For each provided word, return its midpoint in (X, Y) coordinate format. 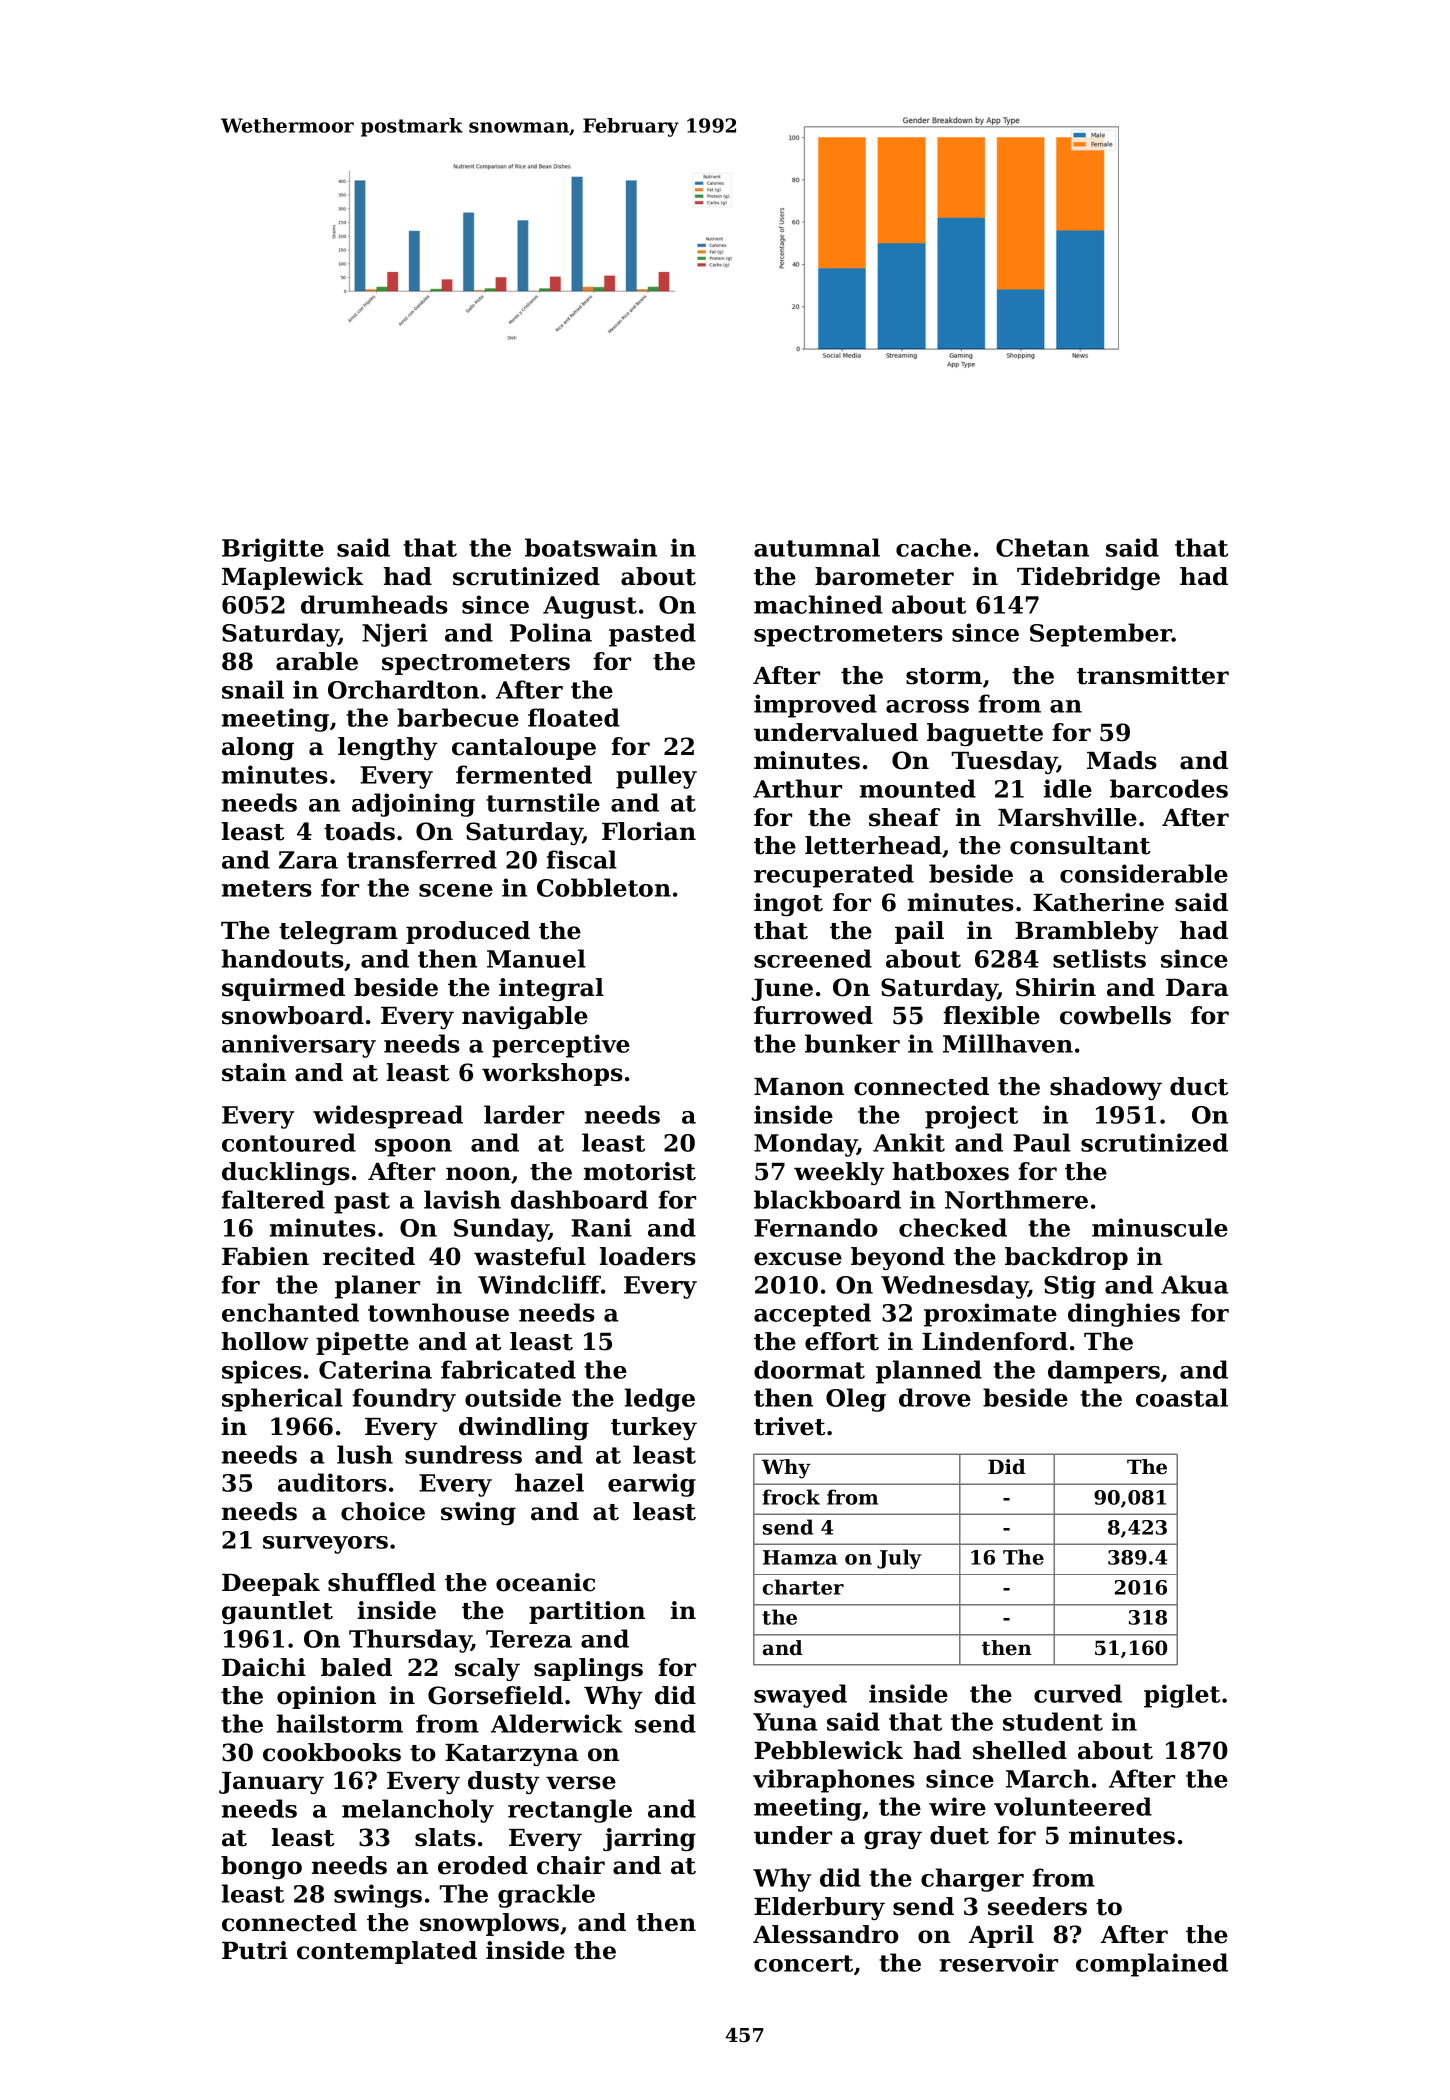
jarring (649, 1839)
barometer (884, 576)
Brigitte (273, 550)
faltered (273, 1199)
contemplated (387, 1952)
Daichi (264, 1667)
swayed (800, 1696)
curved (1078, 1693)
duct (1199, 1086)
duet (959, 1835)
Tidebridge (1088, 578)
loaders (648, 1256)
